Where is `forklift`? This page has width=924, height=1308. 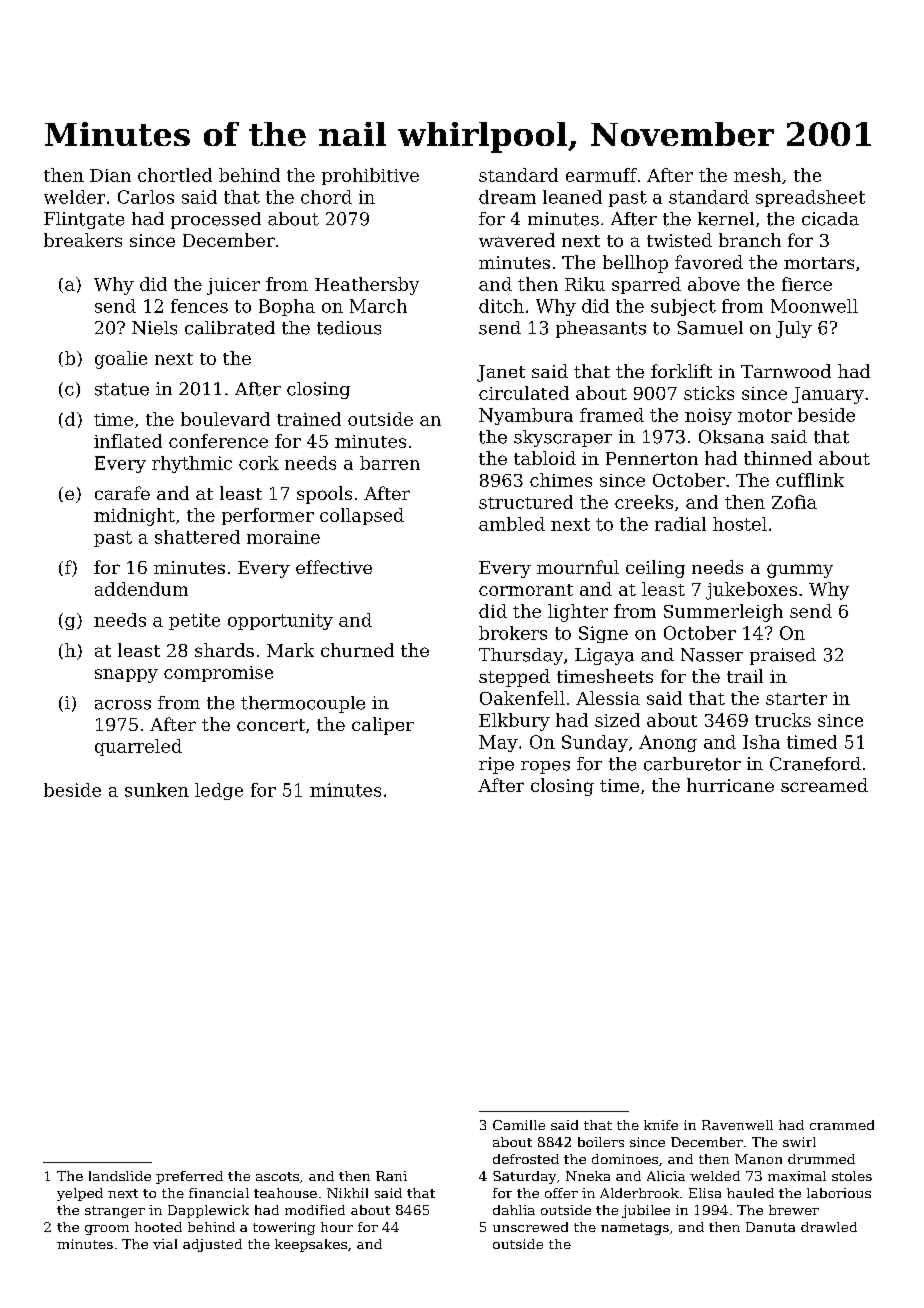
forklift is located at coordinates (681, 371).
